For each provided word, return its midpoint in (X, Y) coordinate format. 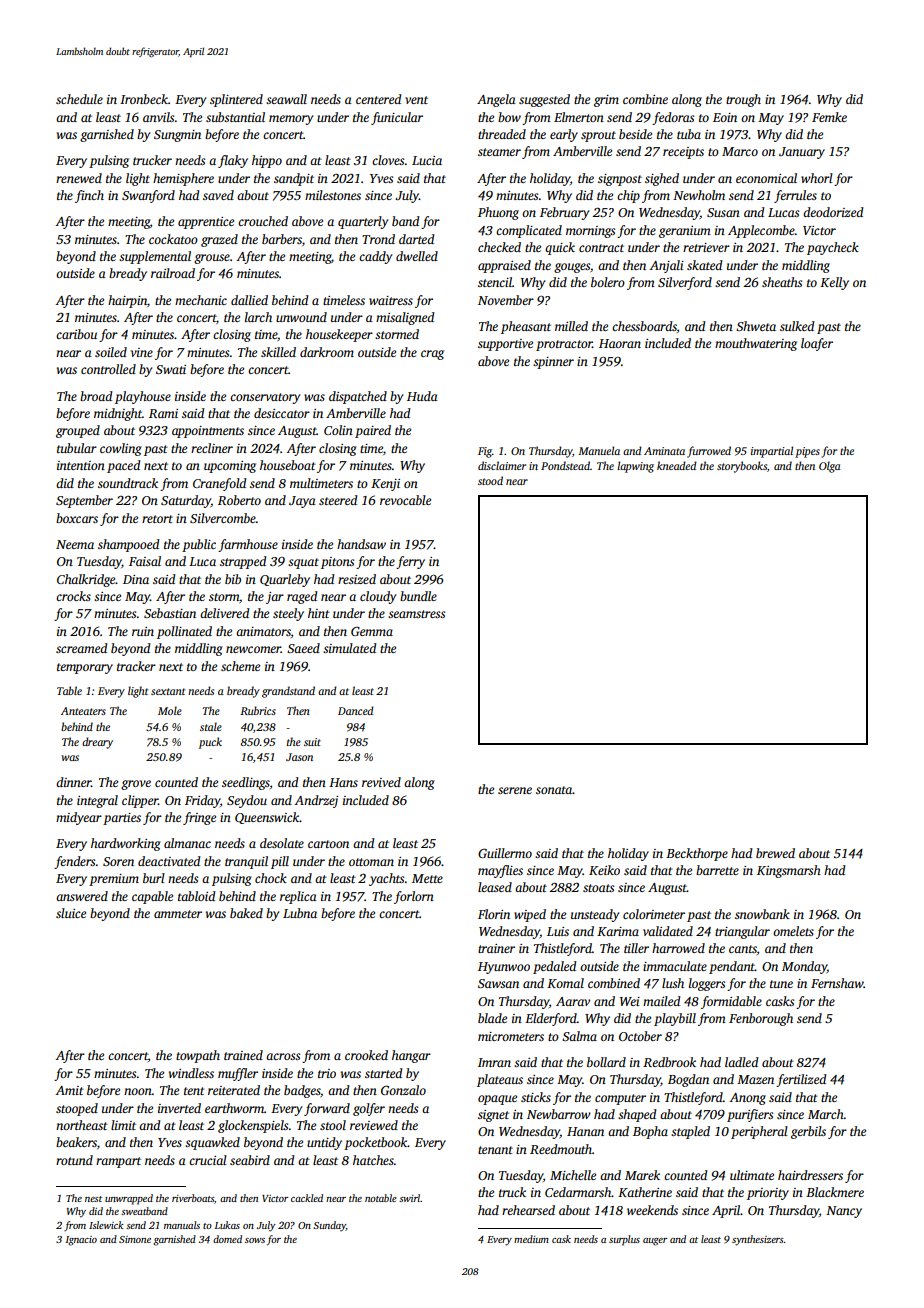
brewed (775, 853)
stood (490, 480)
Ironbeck (144, 99)
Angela (496, 100)
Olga (830, 467)
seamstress (416, 614)
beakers (76, 1142)
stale (211, 726)
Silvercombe (223, 518)
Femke (829, 117)
